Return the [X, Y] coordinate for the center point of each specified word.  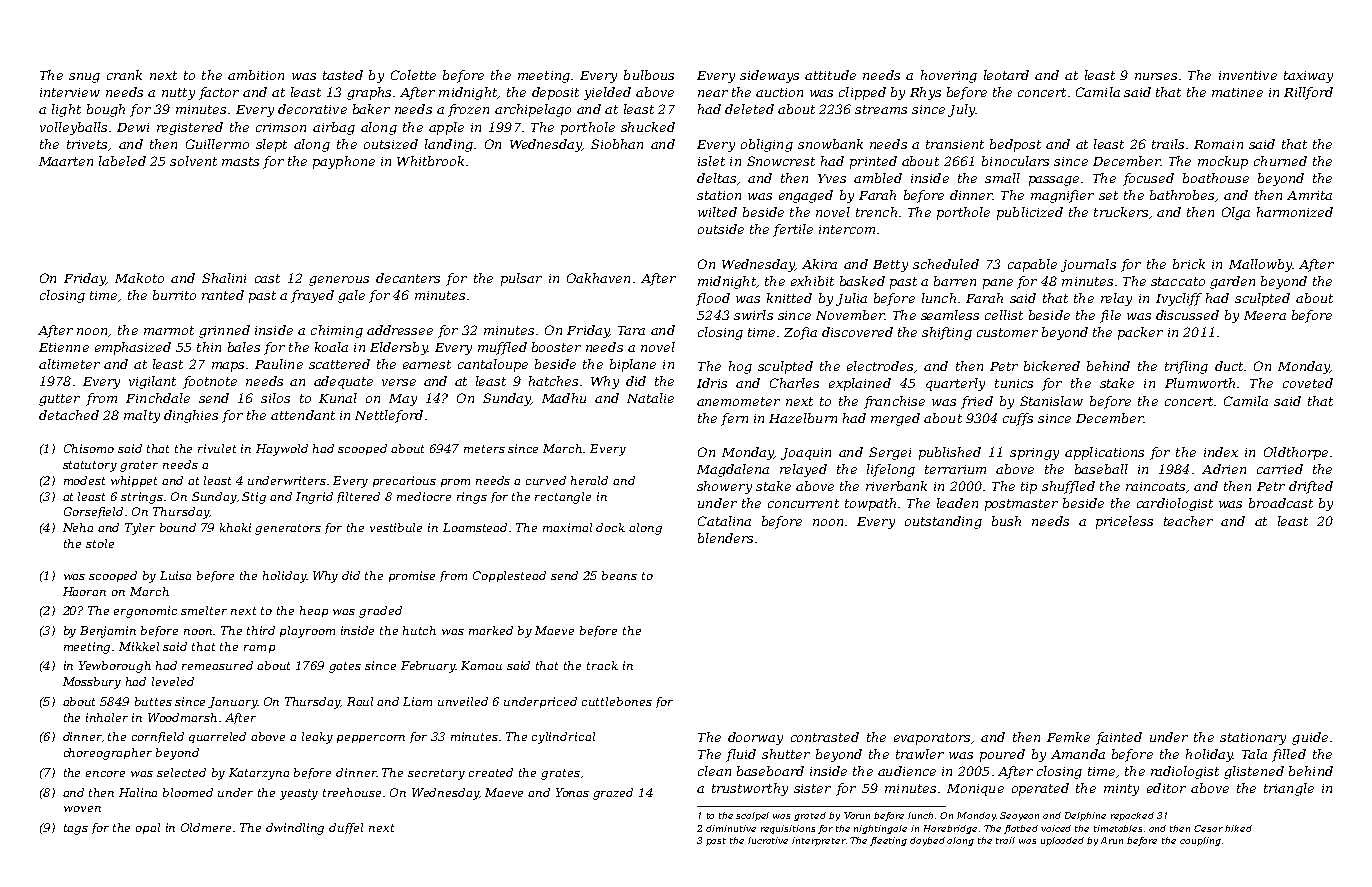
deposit [555, 93]
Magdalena [733, 470]
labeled [122, 161]
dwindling [295, 829]
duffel [346, 828]
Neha [78, 527]
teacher [1188, 521]
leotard [1006, 75]
